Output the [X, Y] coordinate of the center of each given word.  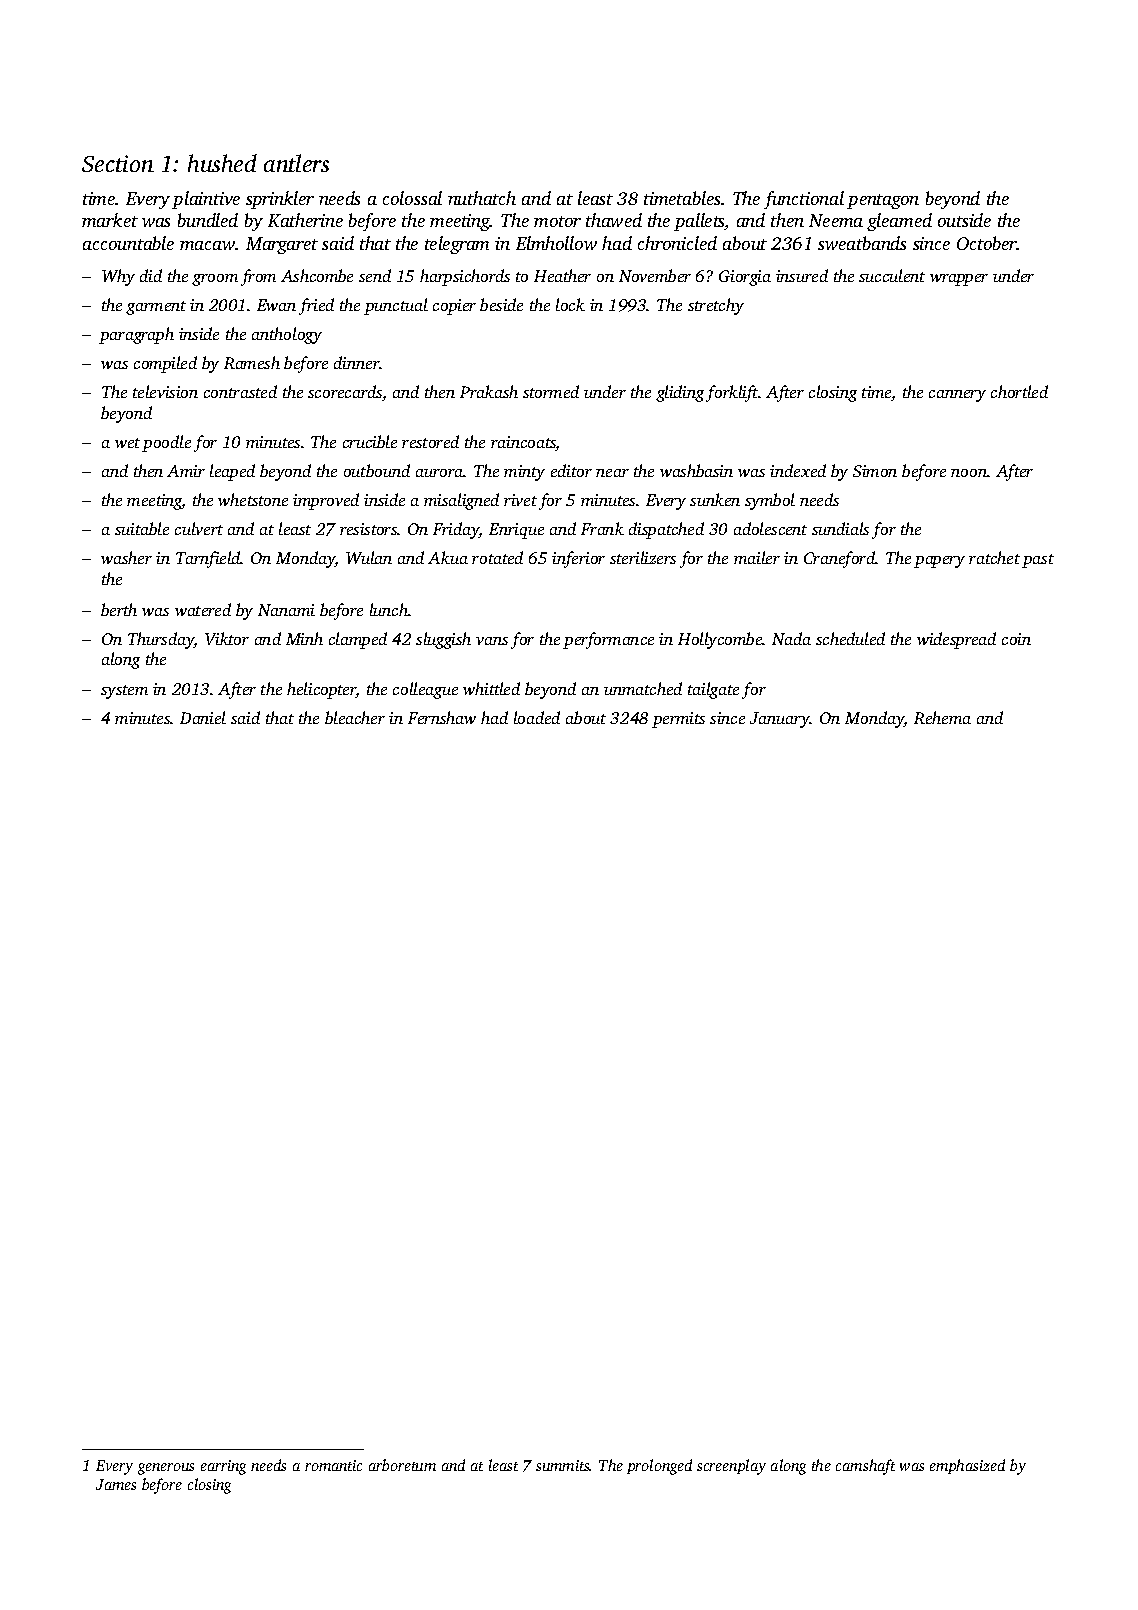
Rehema [942, 717]
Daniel [203, 717]
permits [678, 720]
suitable [142, 528]
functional [804, 200]
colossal [412, 198]
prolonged [659, 1467]
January [780, 720]
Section [118, 163]
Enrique [516, 531]
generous [166, 1469]
